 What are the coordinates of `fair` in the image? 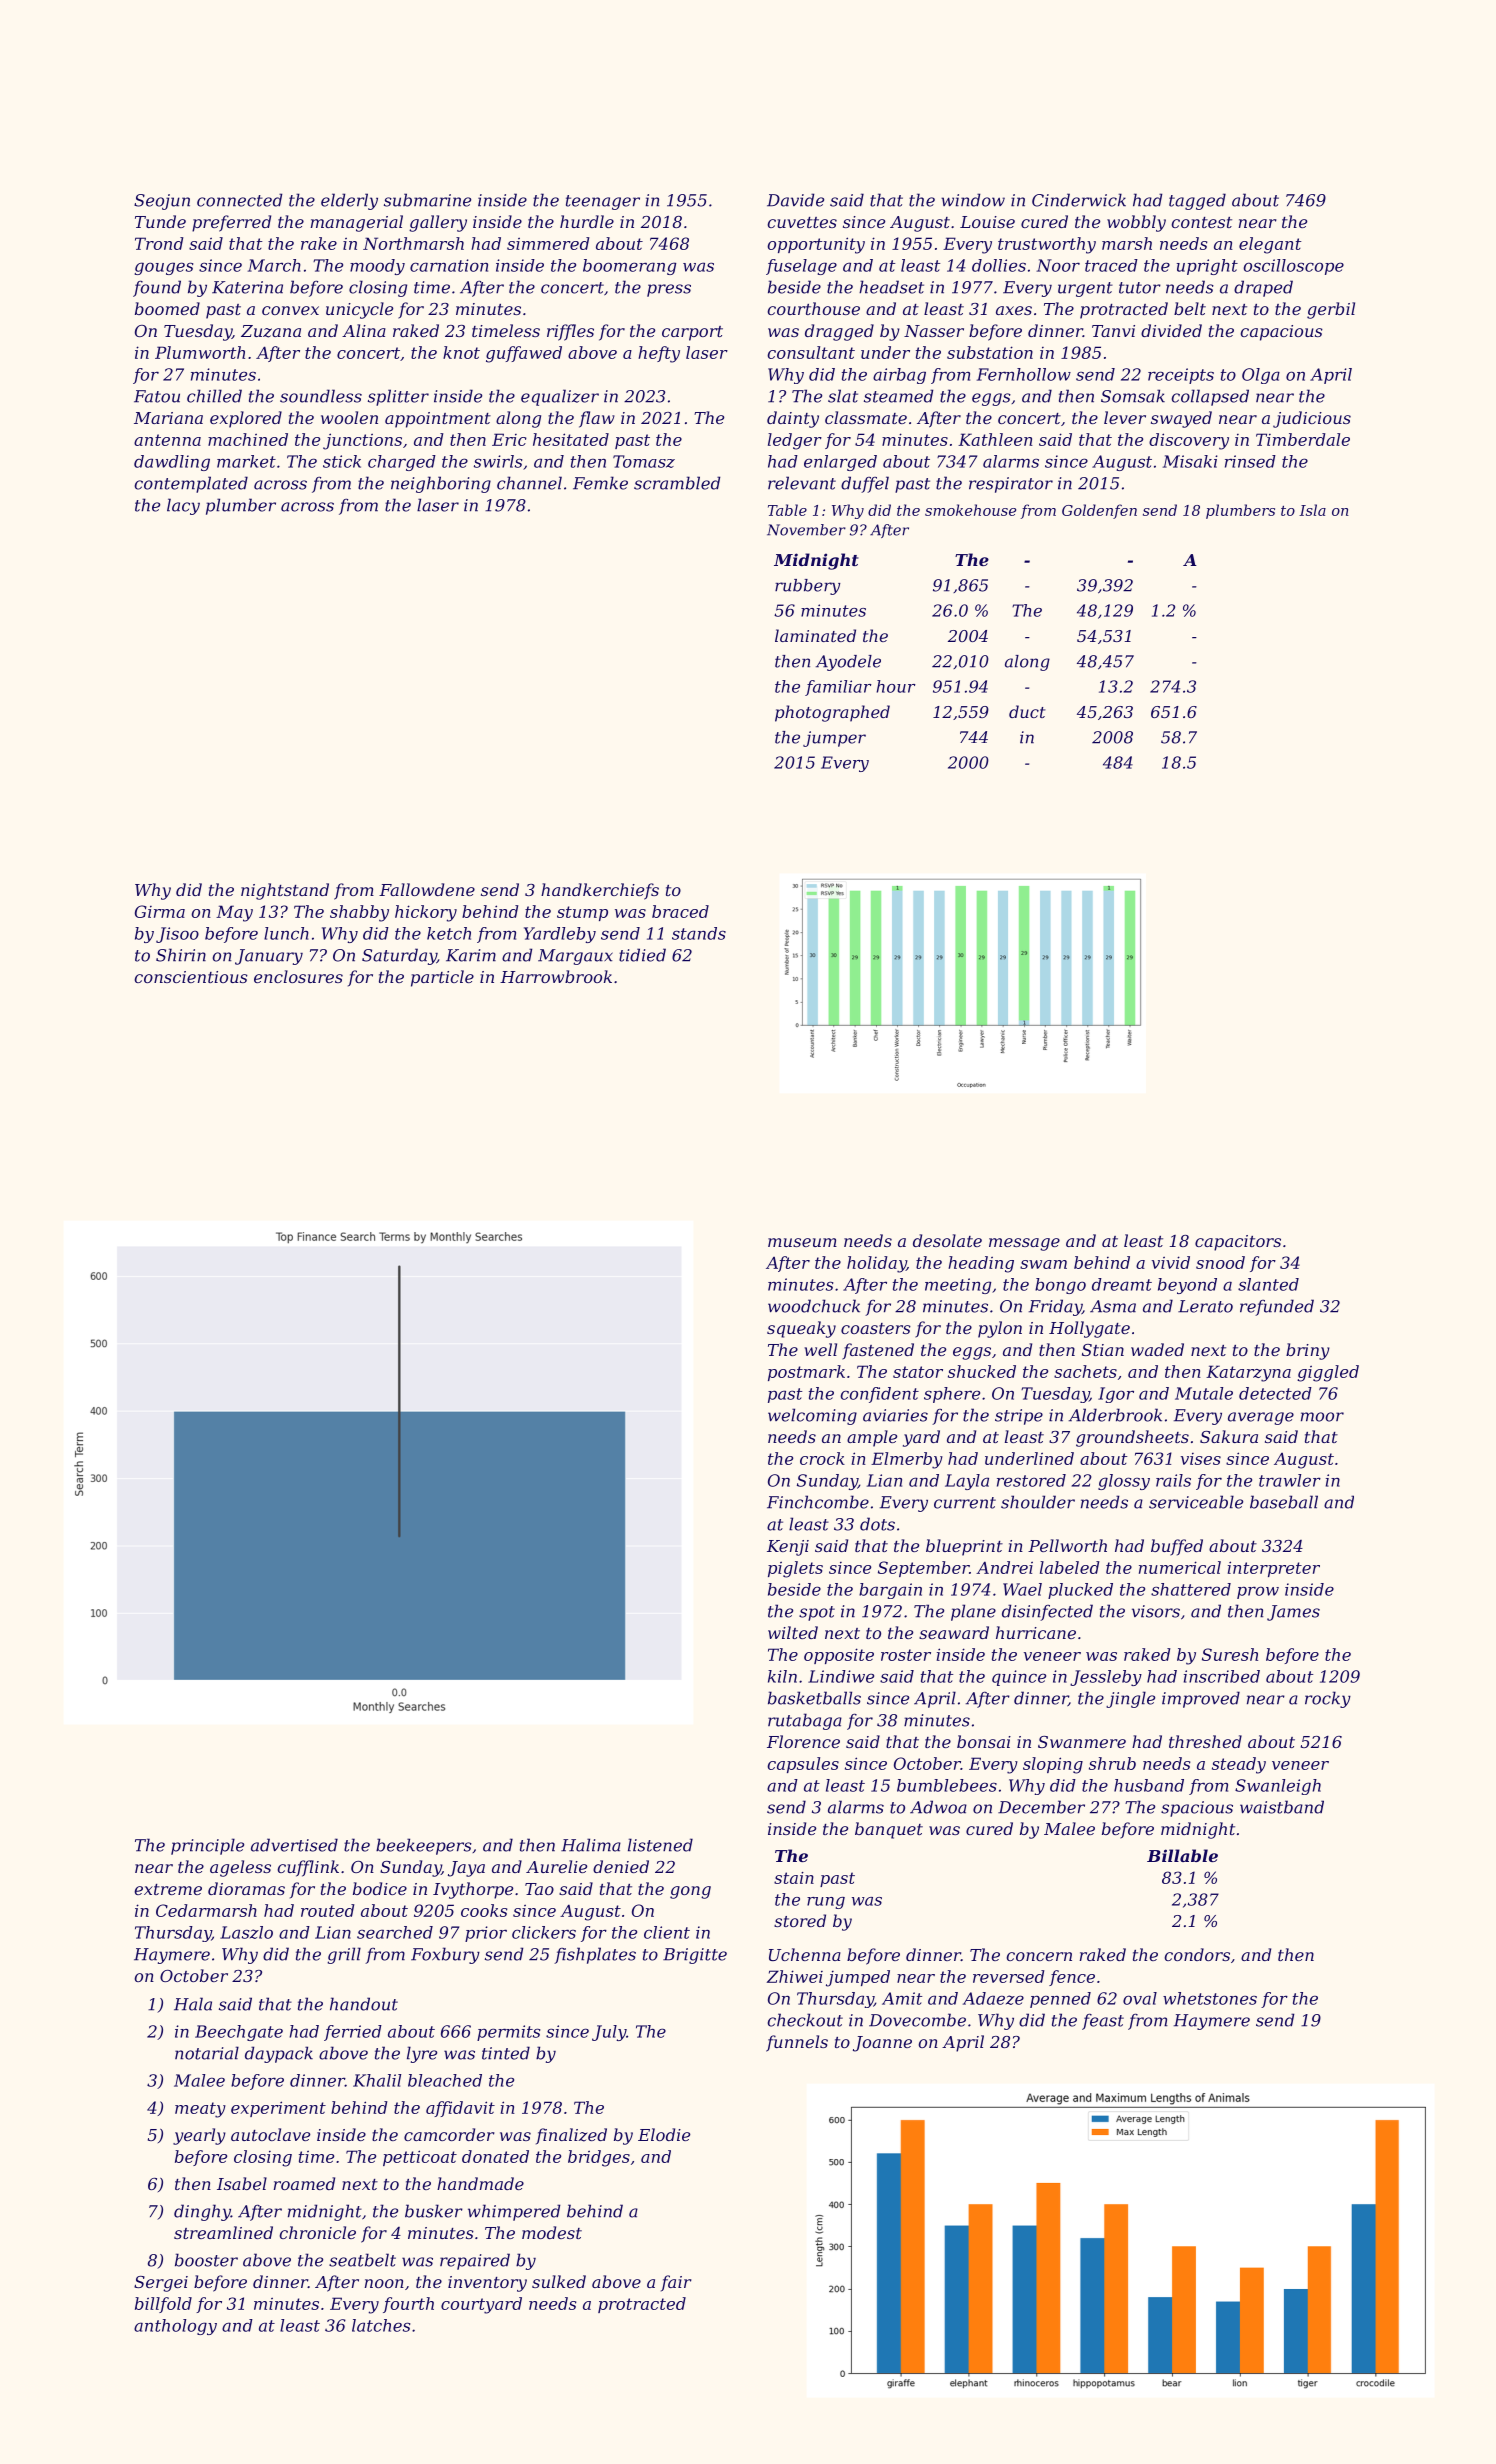 It's located at (676, 2283).
